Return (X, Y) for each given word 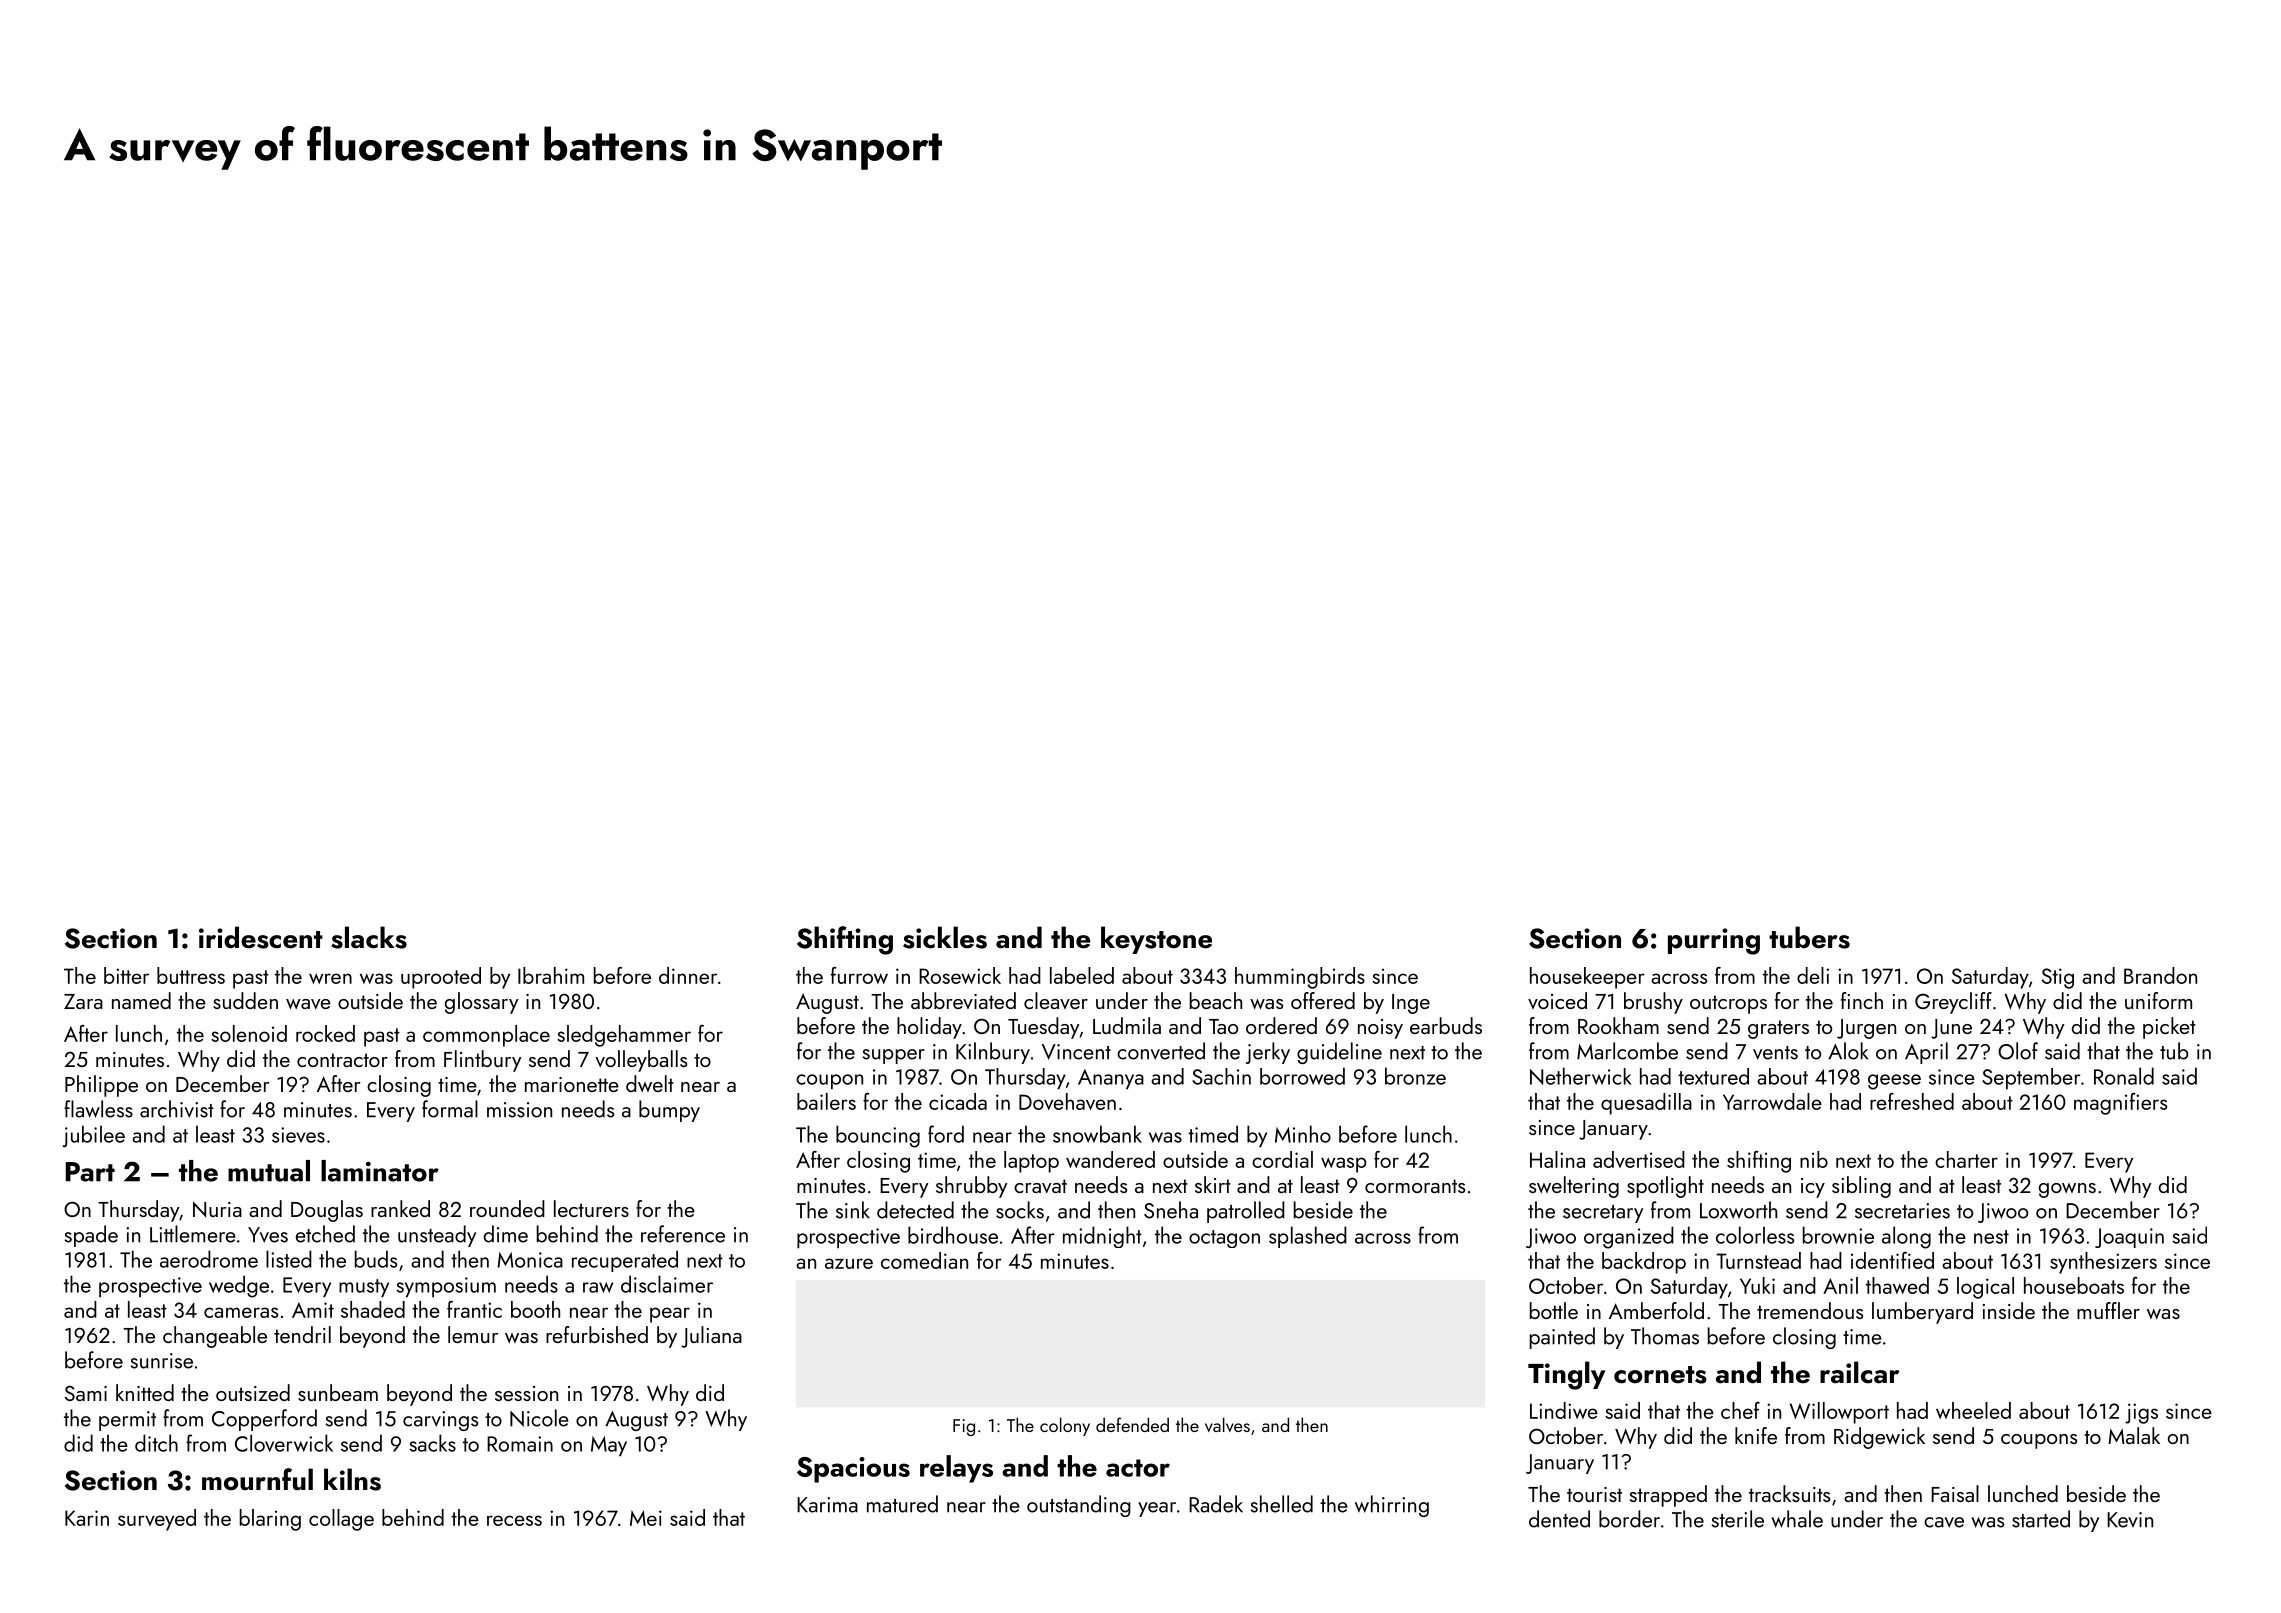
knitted (145, 1392)
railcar (1859, 1372)
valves (1227, 1424)
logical (1985, 1288)
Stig (2058, 978)
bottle (1554, 1310)
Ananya (1111, 1079)
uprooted (441, 978)
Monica (530, 1260)
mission (519, 1110)
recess (514, 1520)
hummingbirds (1300, 978)
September (2031, 1078)
